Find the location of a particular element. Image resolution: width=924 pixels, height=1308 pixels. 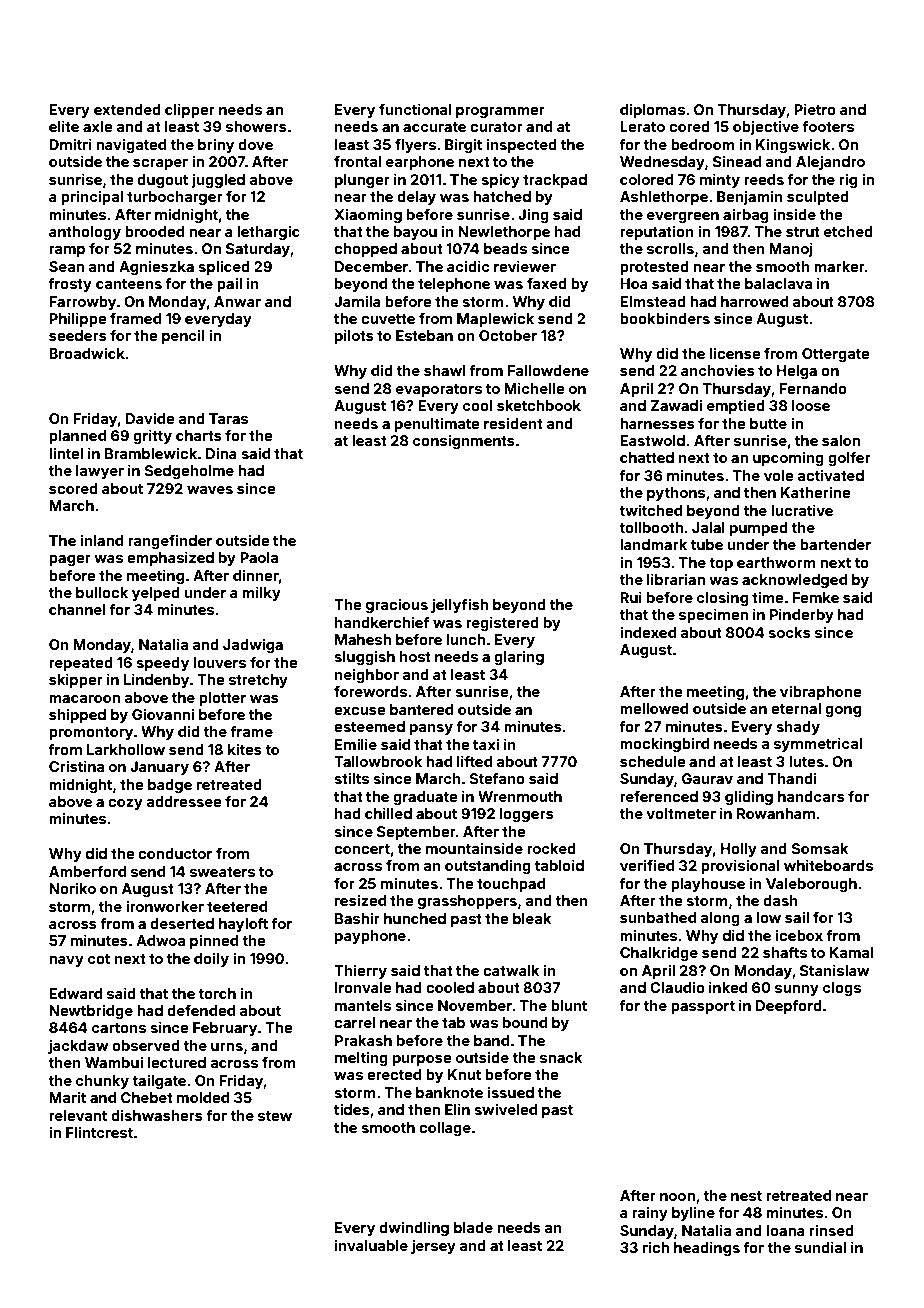

Pietro is located at coordinates (815, 109).
